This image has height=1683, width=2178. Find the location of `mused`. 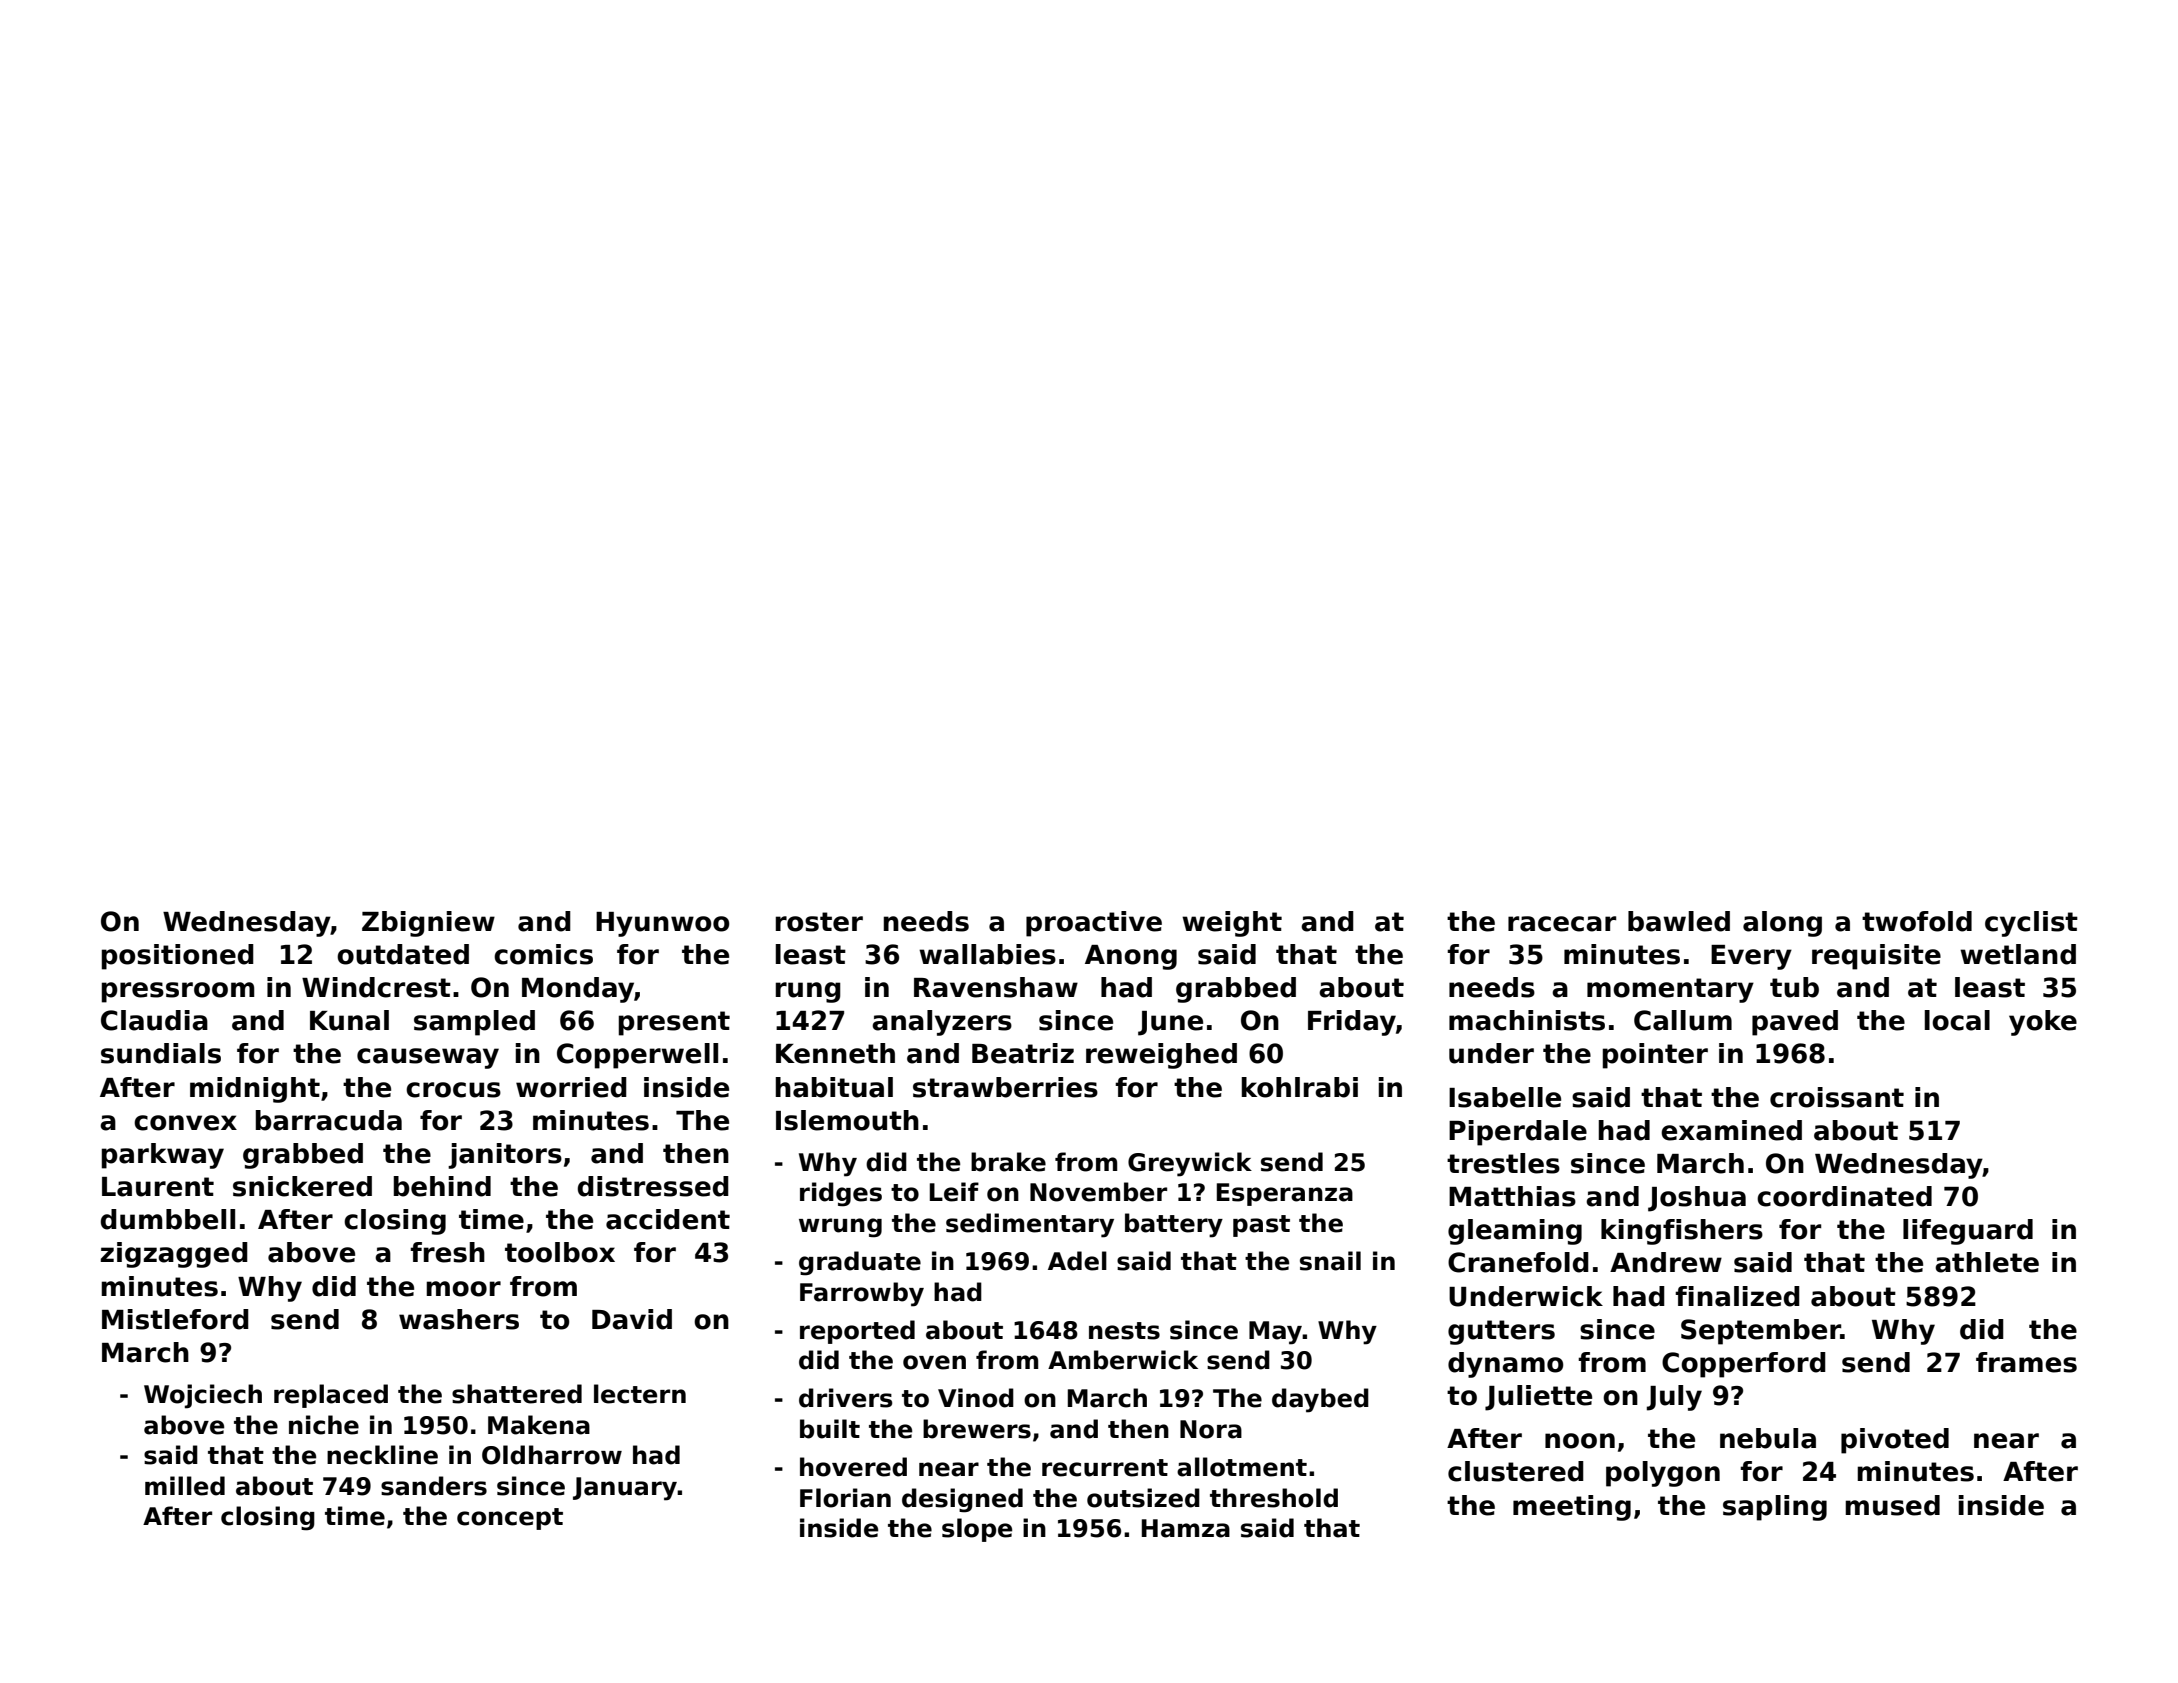

mused is located at coordinates (1892, 1505).
